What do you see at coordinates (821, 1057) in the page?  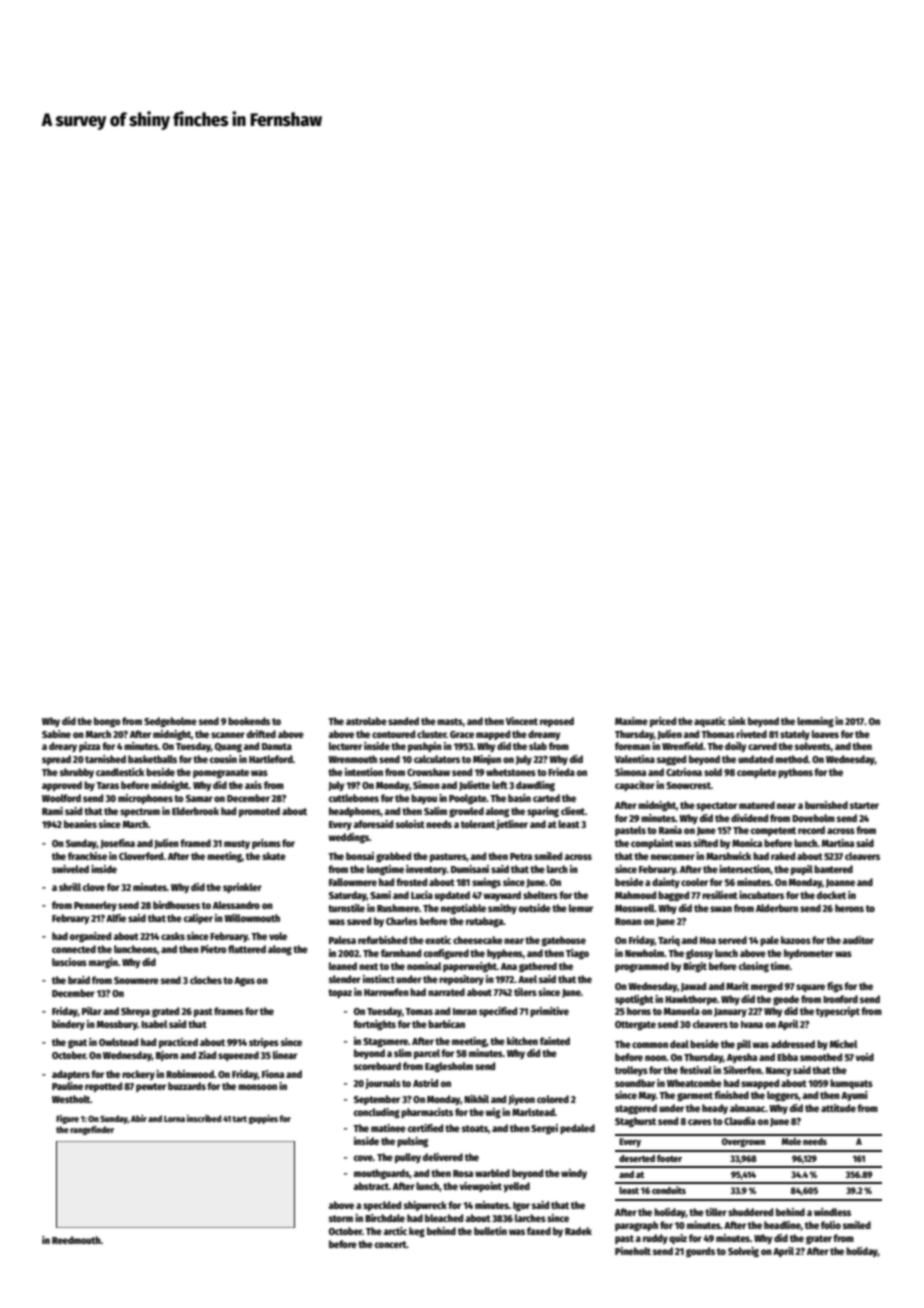 I see `smoothed` at bounding box center [821, 1057].
